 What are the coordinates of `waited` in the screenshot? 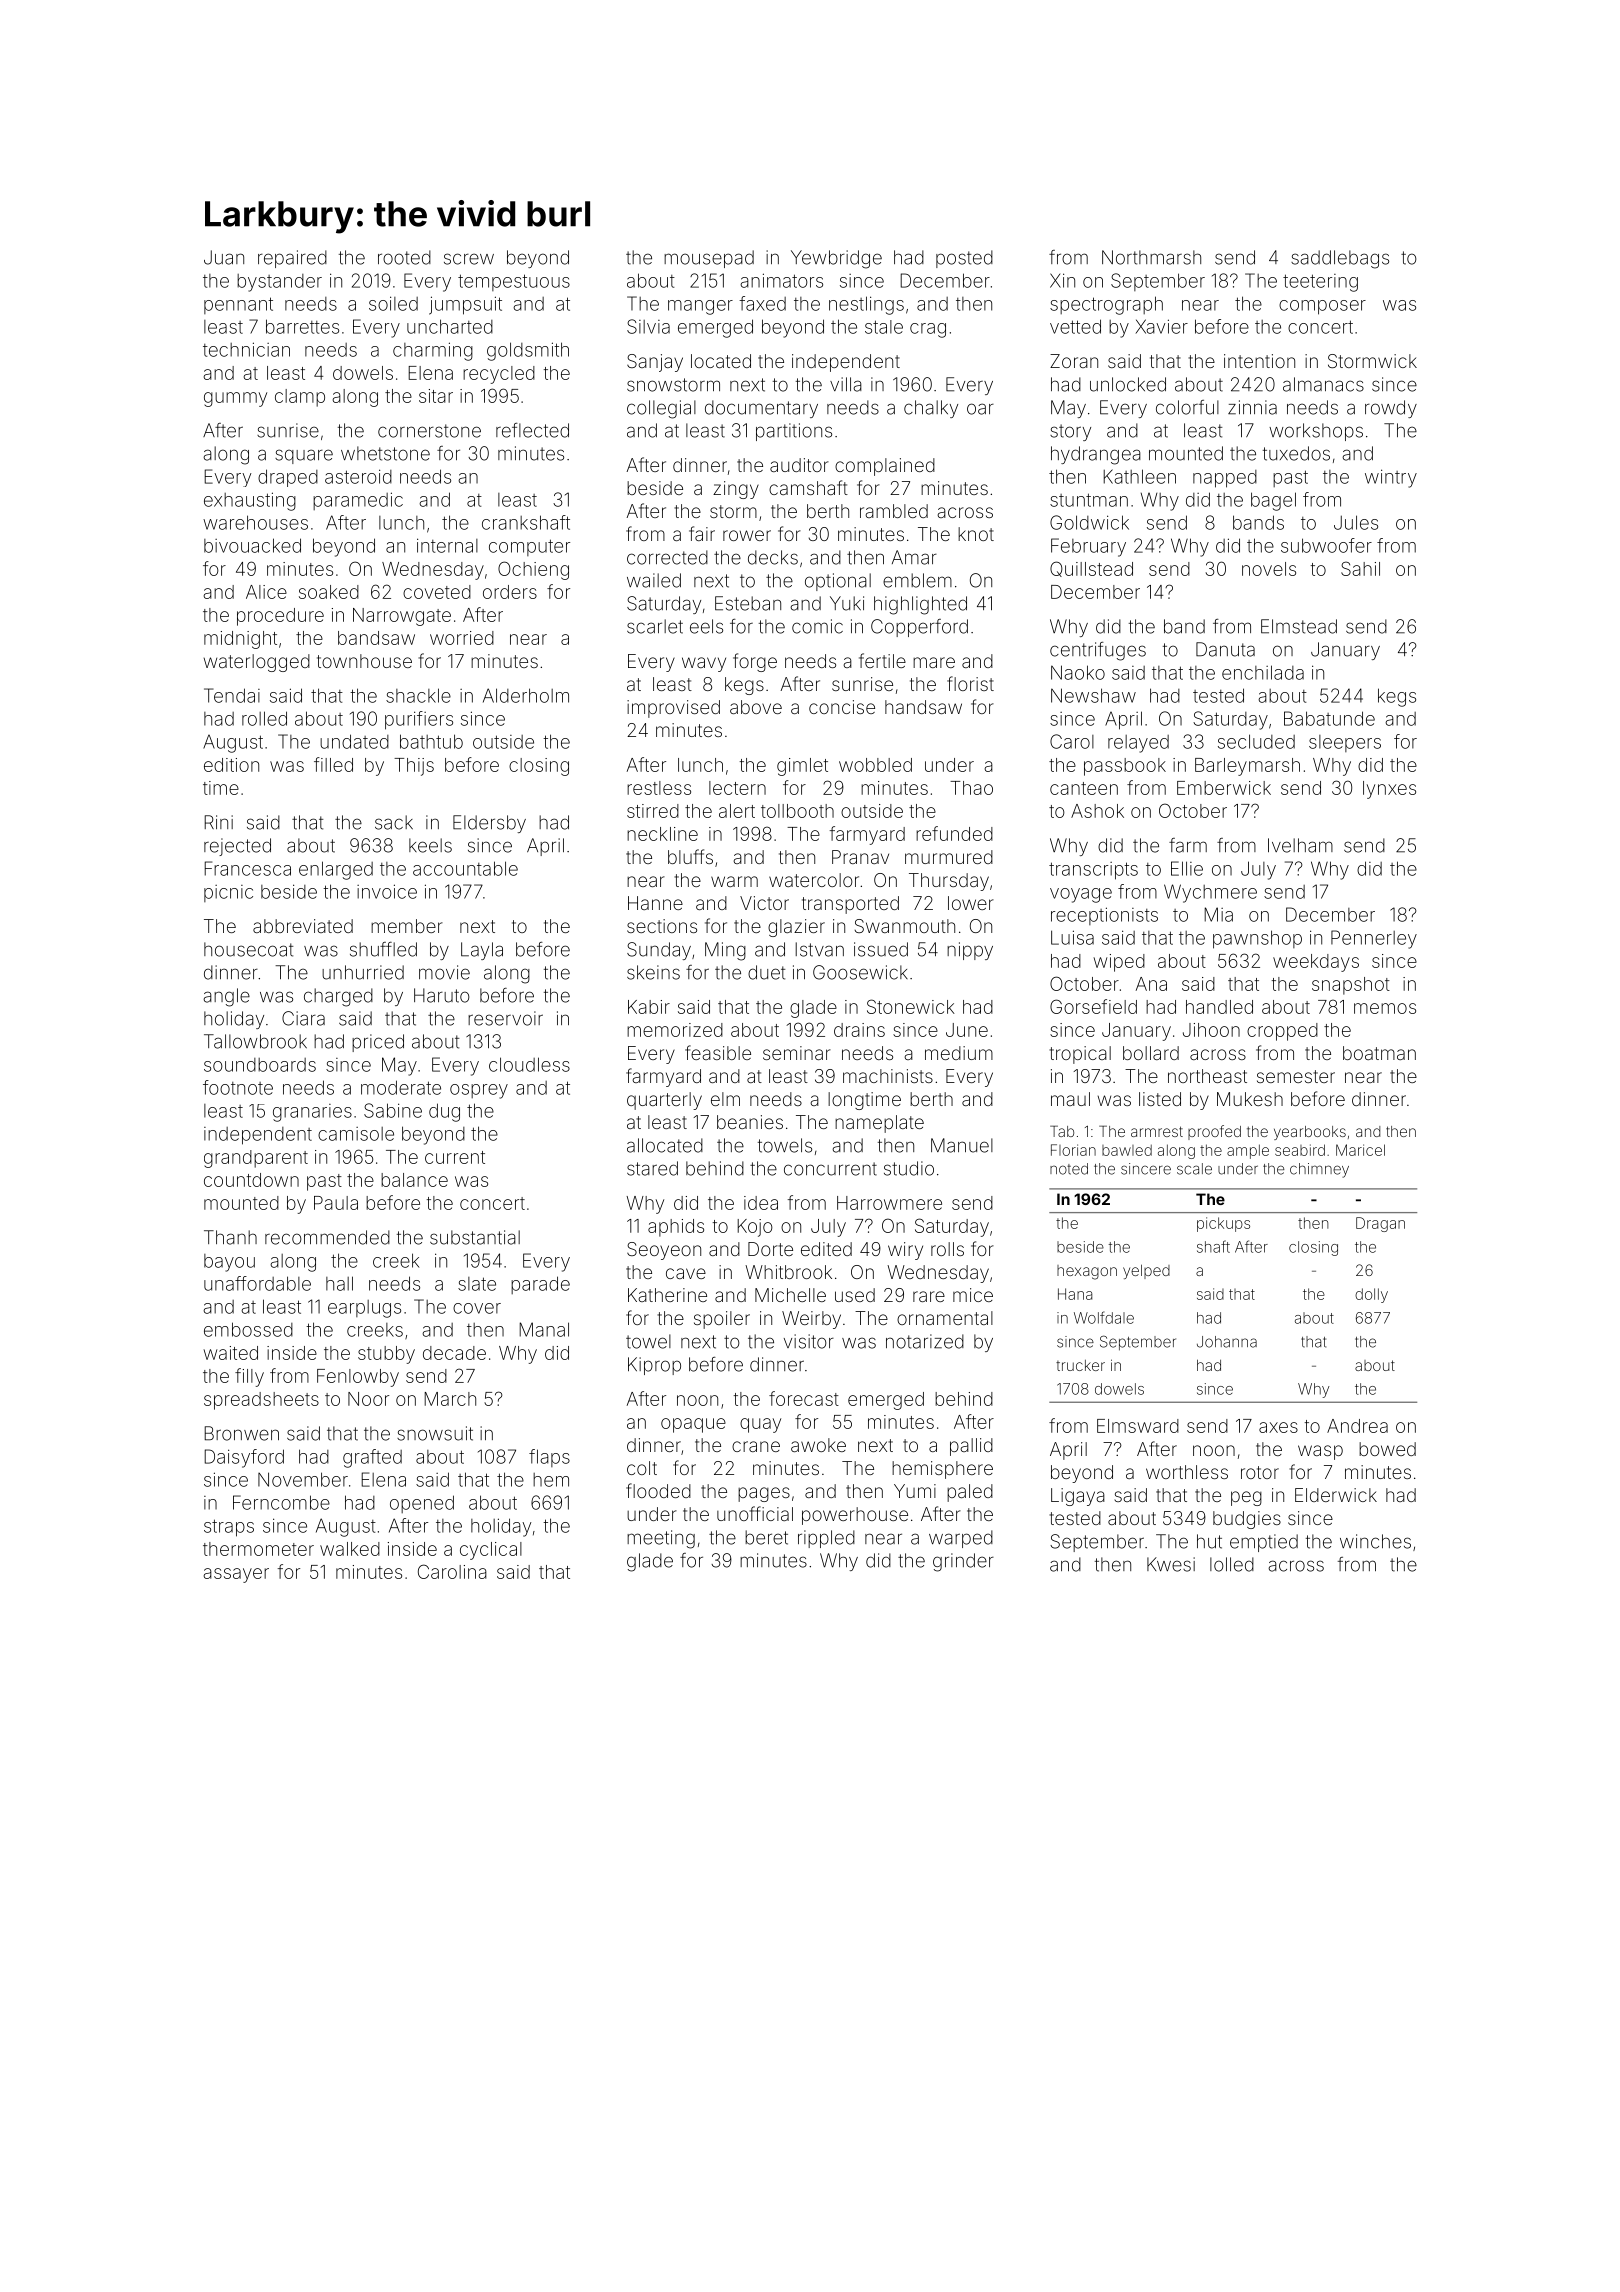 It's located at (230, 1353).
